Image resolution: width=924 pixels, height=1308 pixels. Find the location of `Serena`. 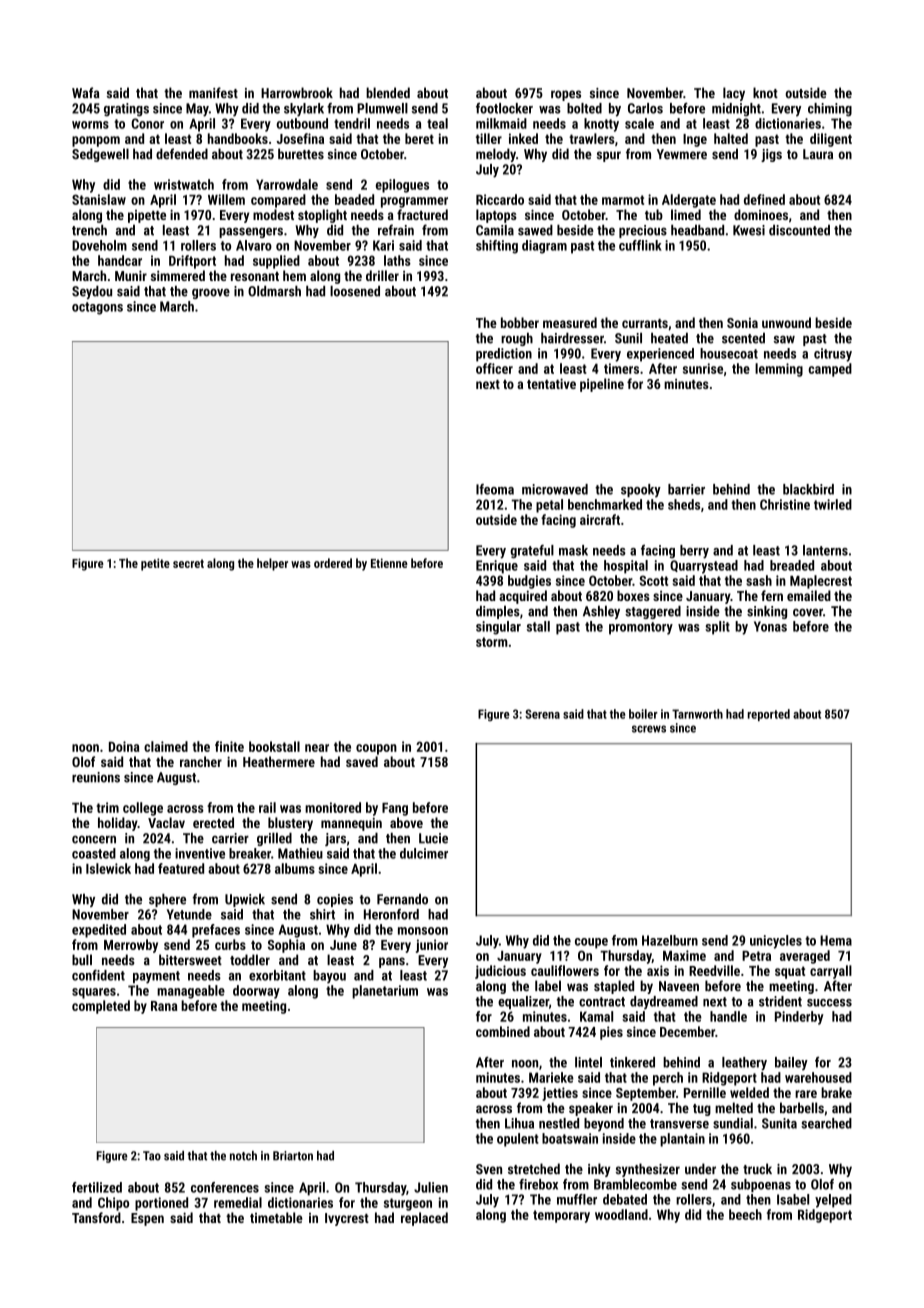

Serena is located at coordinates (542, 714).
